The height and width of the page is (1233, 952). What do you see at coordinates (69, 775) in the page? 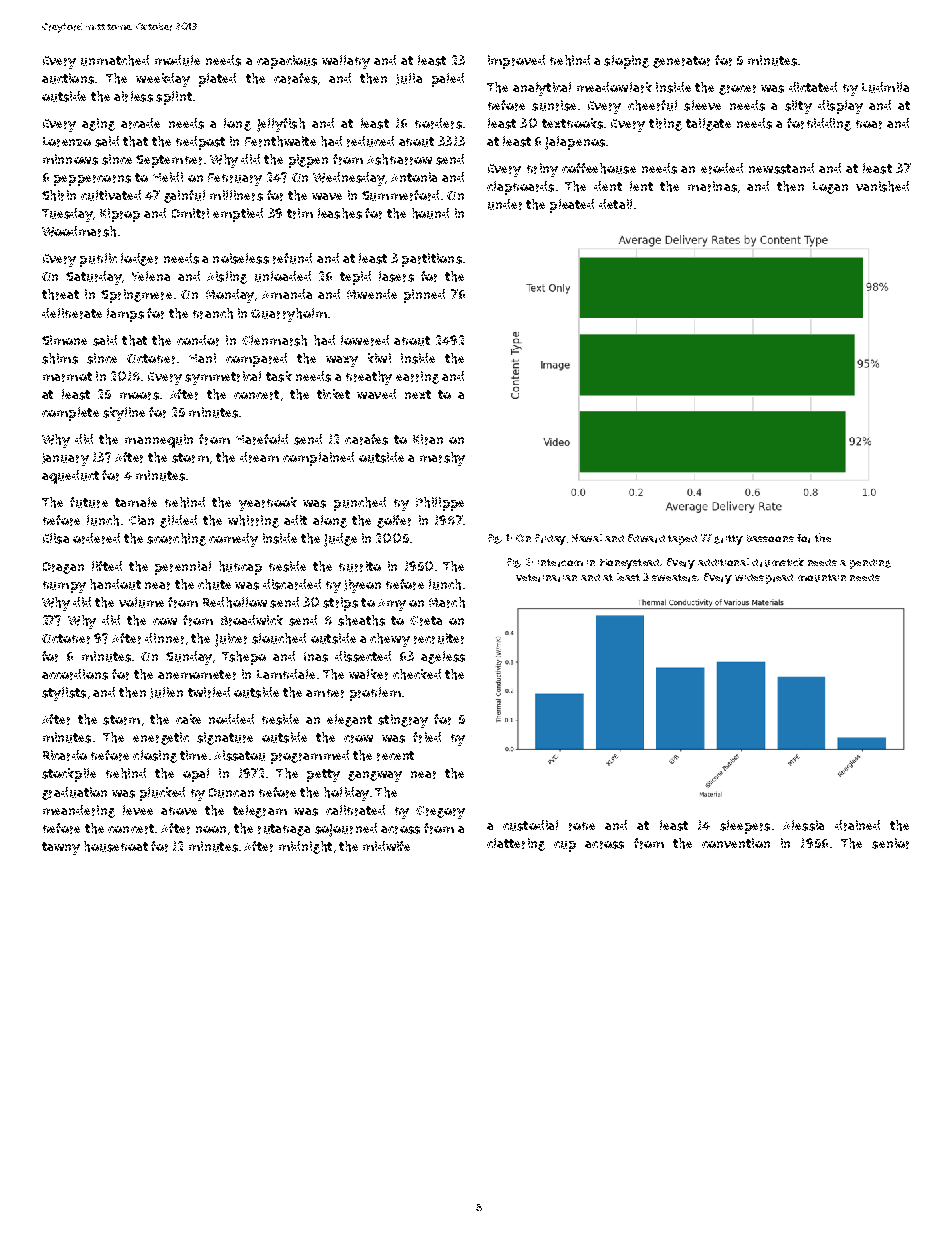
I see `stockpile` at bounding box center [69, 775].
